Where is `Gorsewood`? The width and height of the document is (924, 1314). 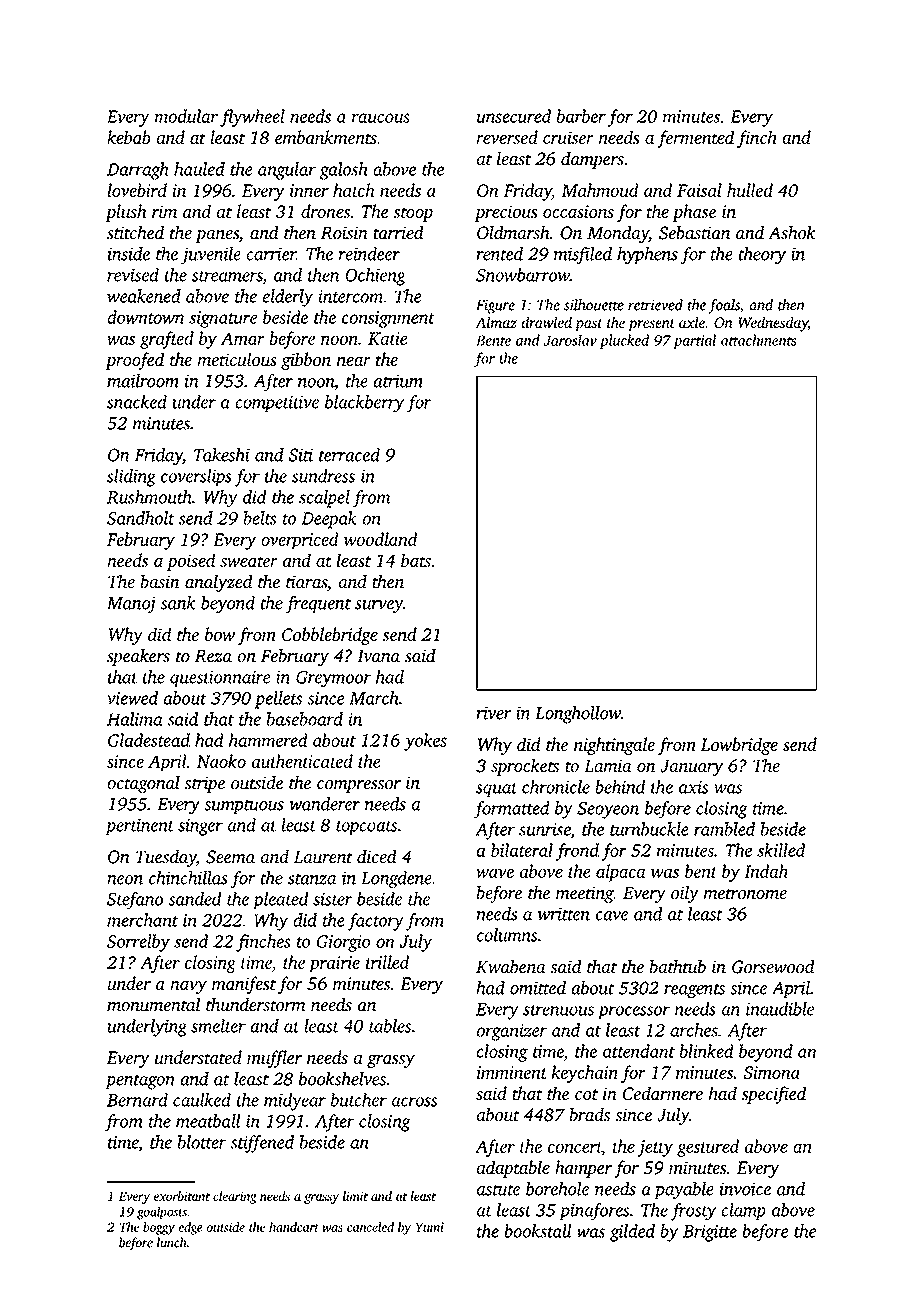
Gorsewood is located at coordinates (773, 966).
